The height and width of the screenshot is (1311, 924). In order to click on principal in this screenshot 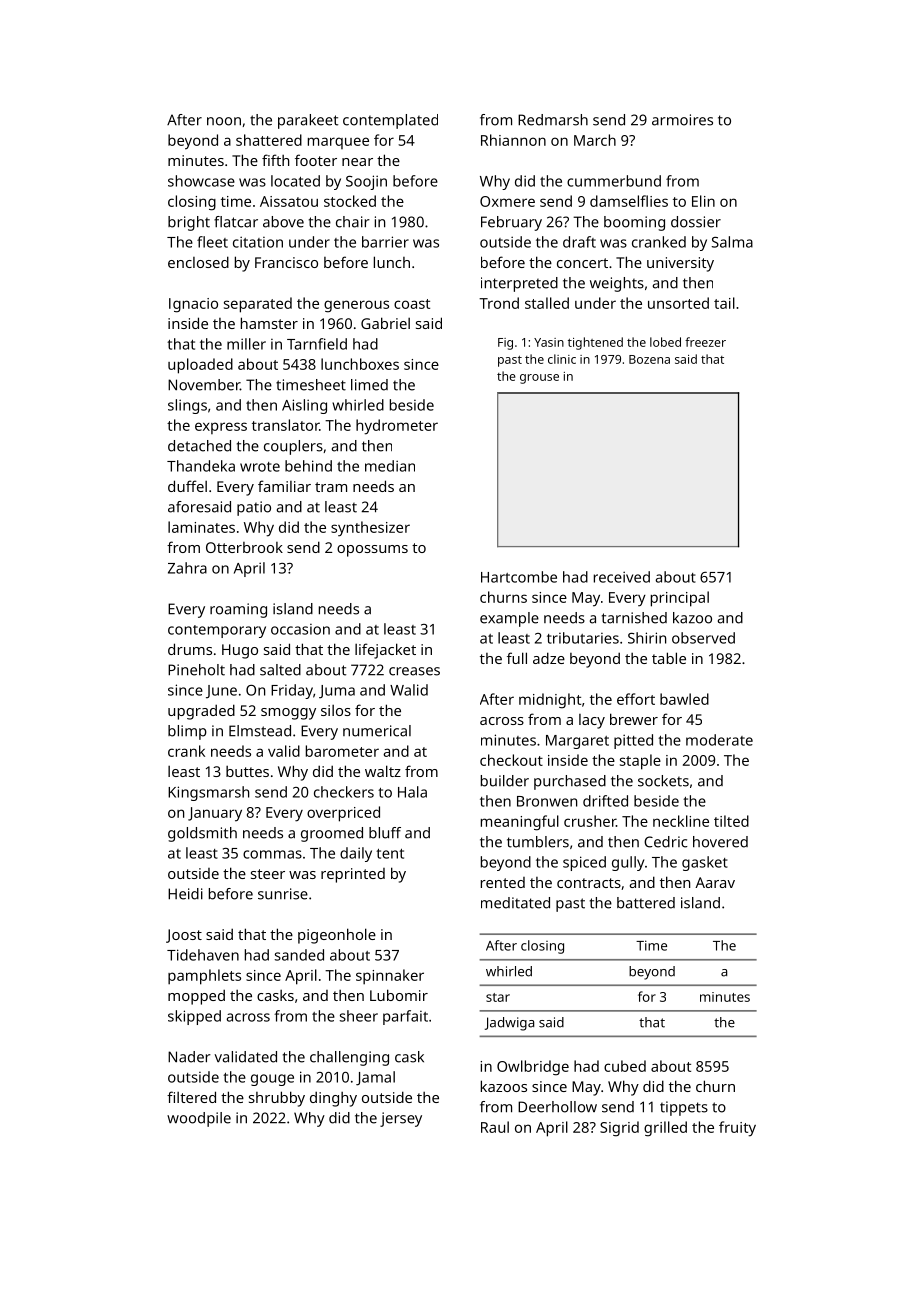, I will do `click(680, 599)`.
